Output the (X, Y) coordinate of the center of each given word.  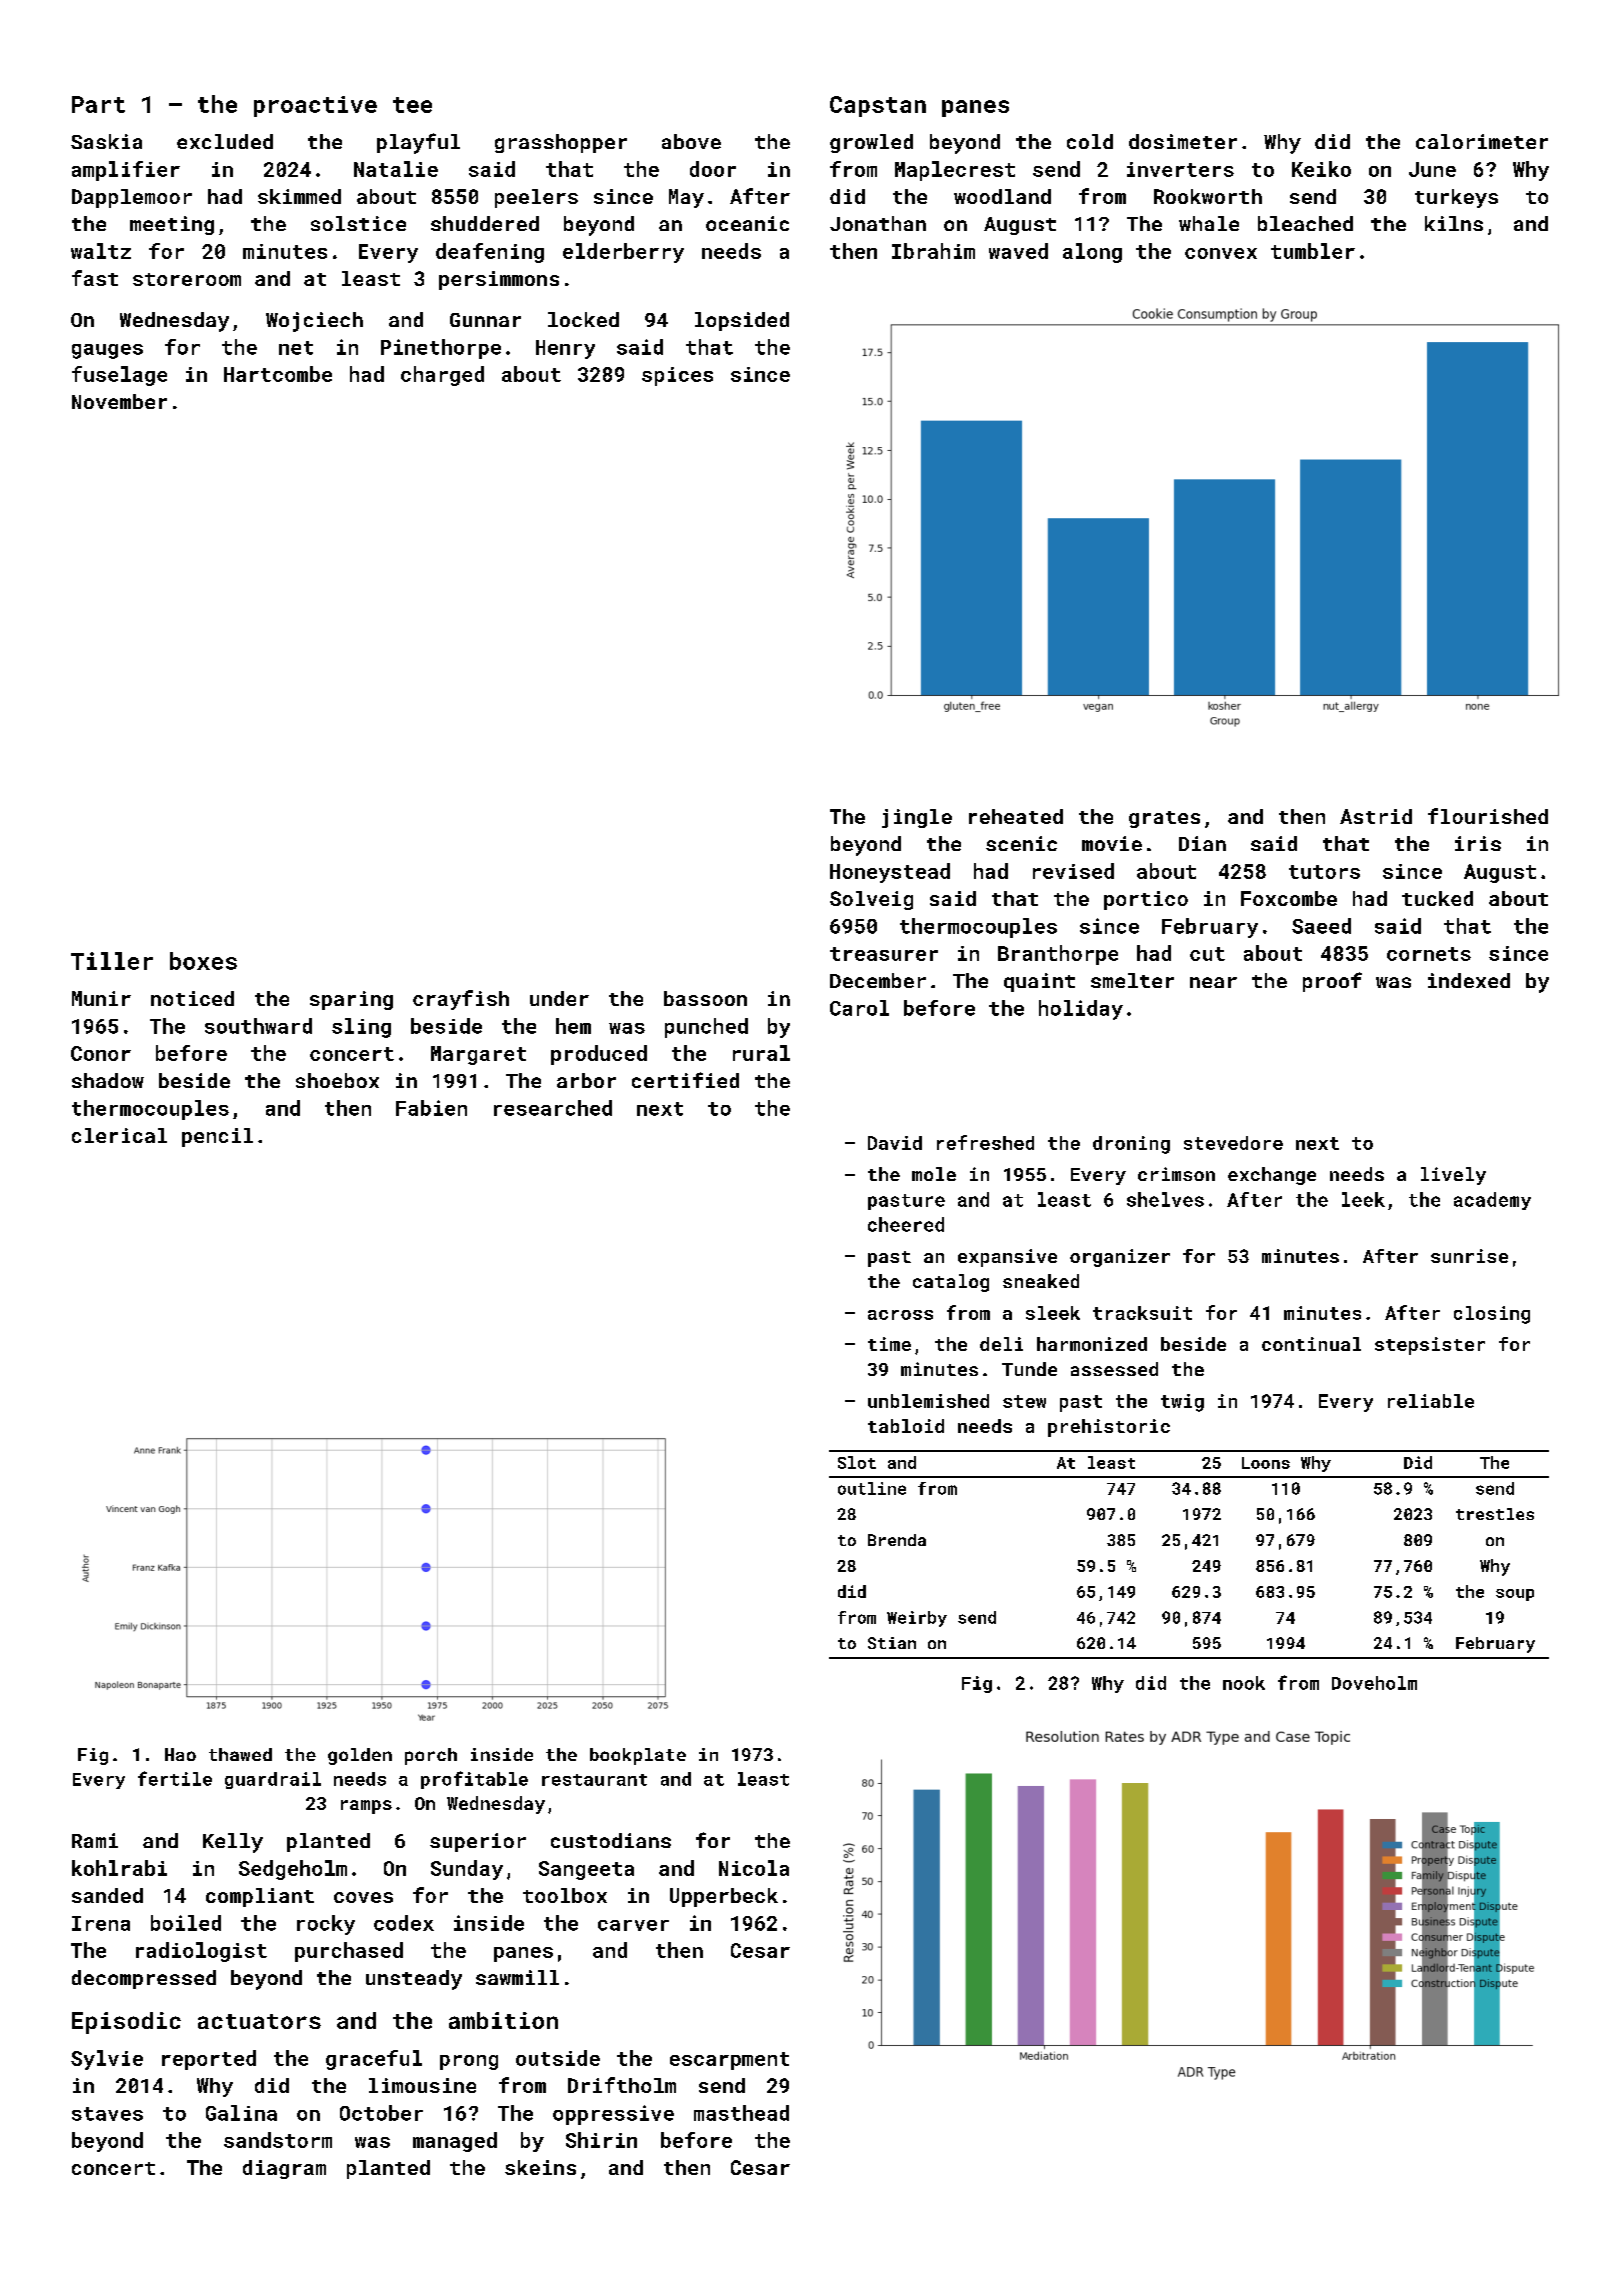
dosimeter (1183, 141)
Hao (180, 1754)
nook (1244, 1683)
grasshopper (561, 143)
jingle (917, 818)
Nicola (754, 1868)
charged (442, 376)
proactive (315, 106)
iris (1478, 843)
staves (107, 2114)
